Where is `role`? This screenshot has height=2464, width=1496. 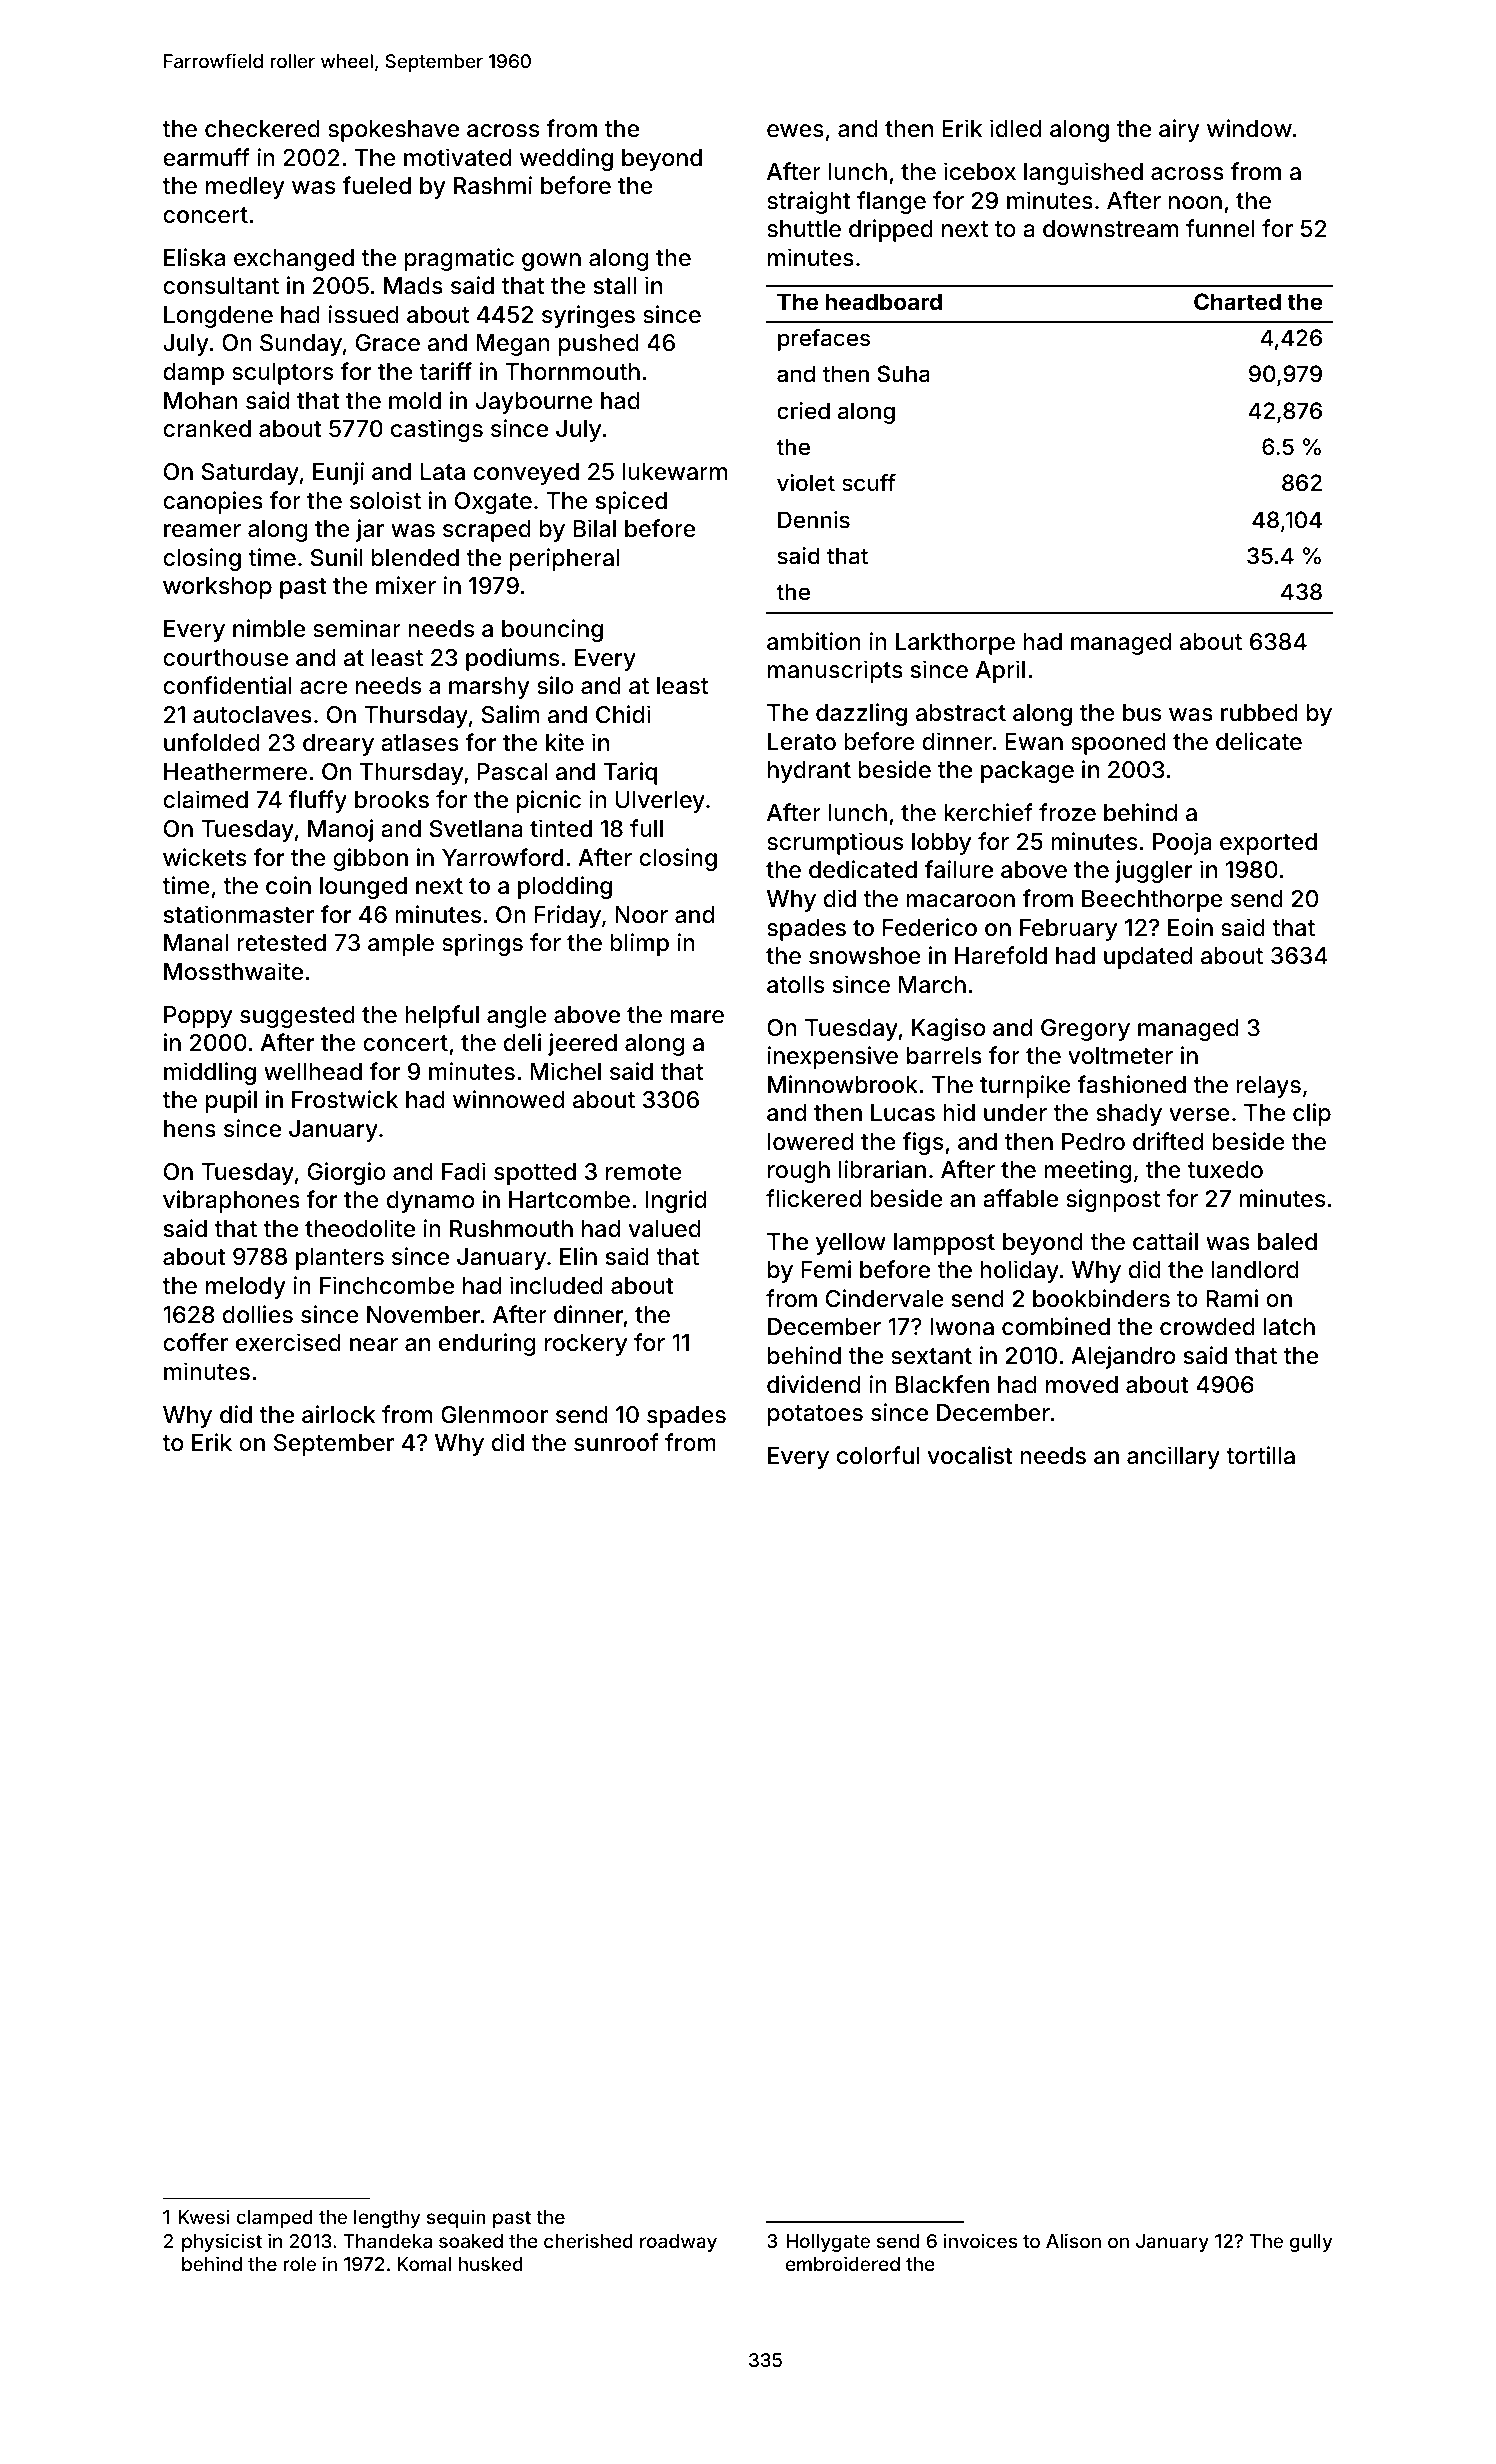 role is located at coordinates (300, 2264).
